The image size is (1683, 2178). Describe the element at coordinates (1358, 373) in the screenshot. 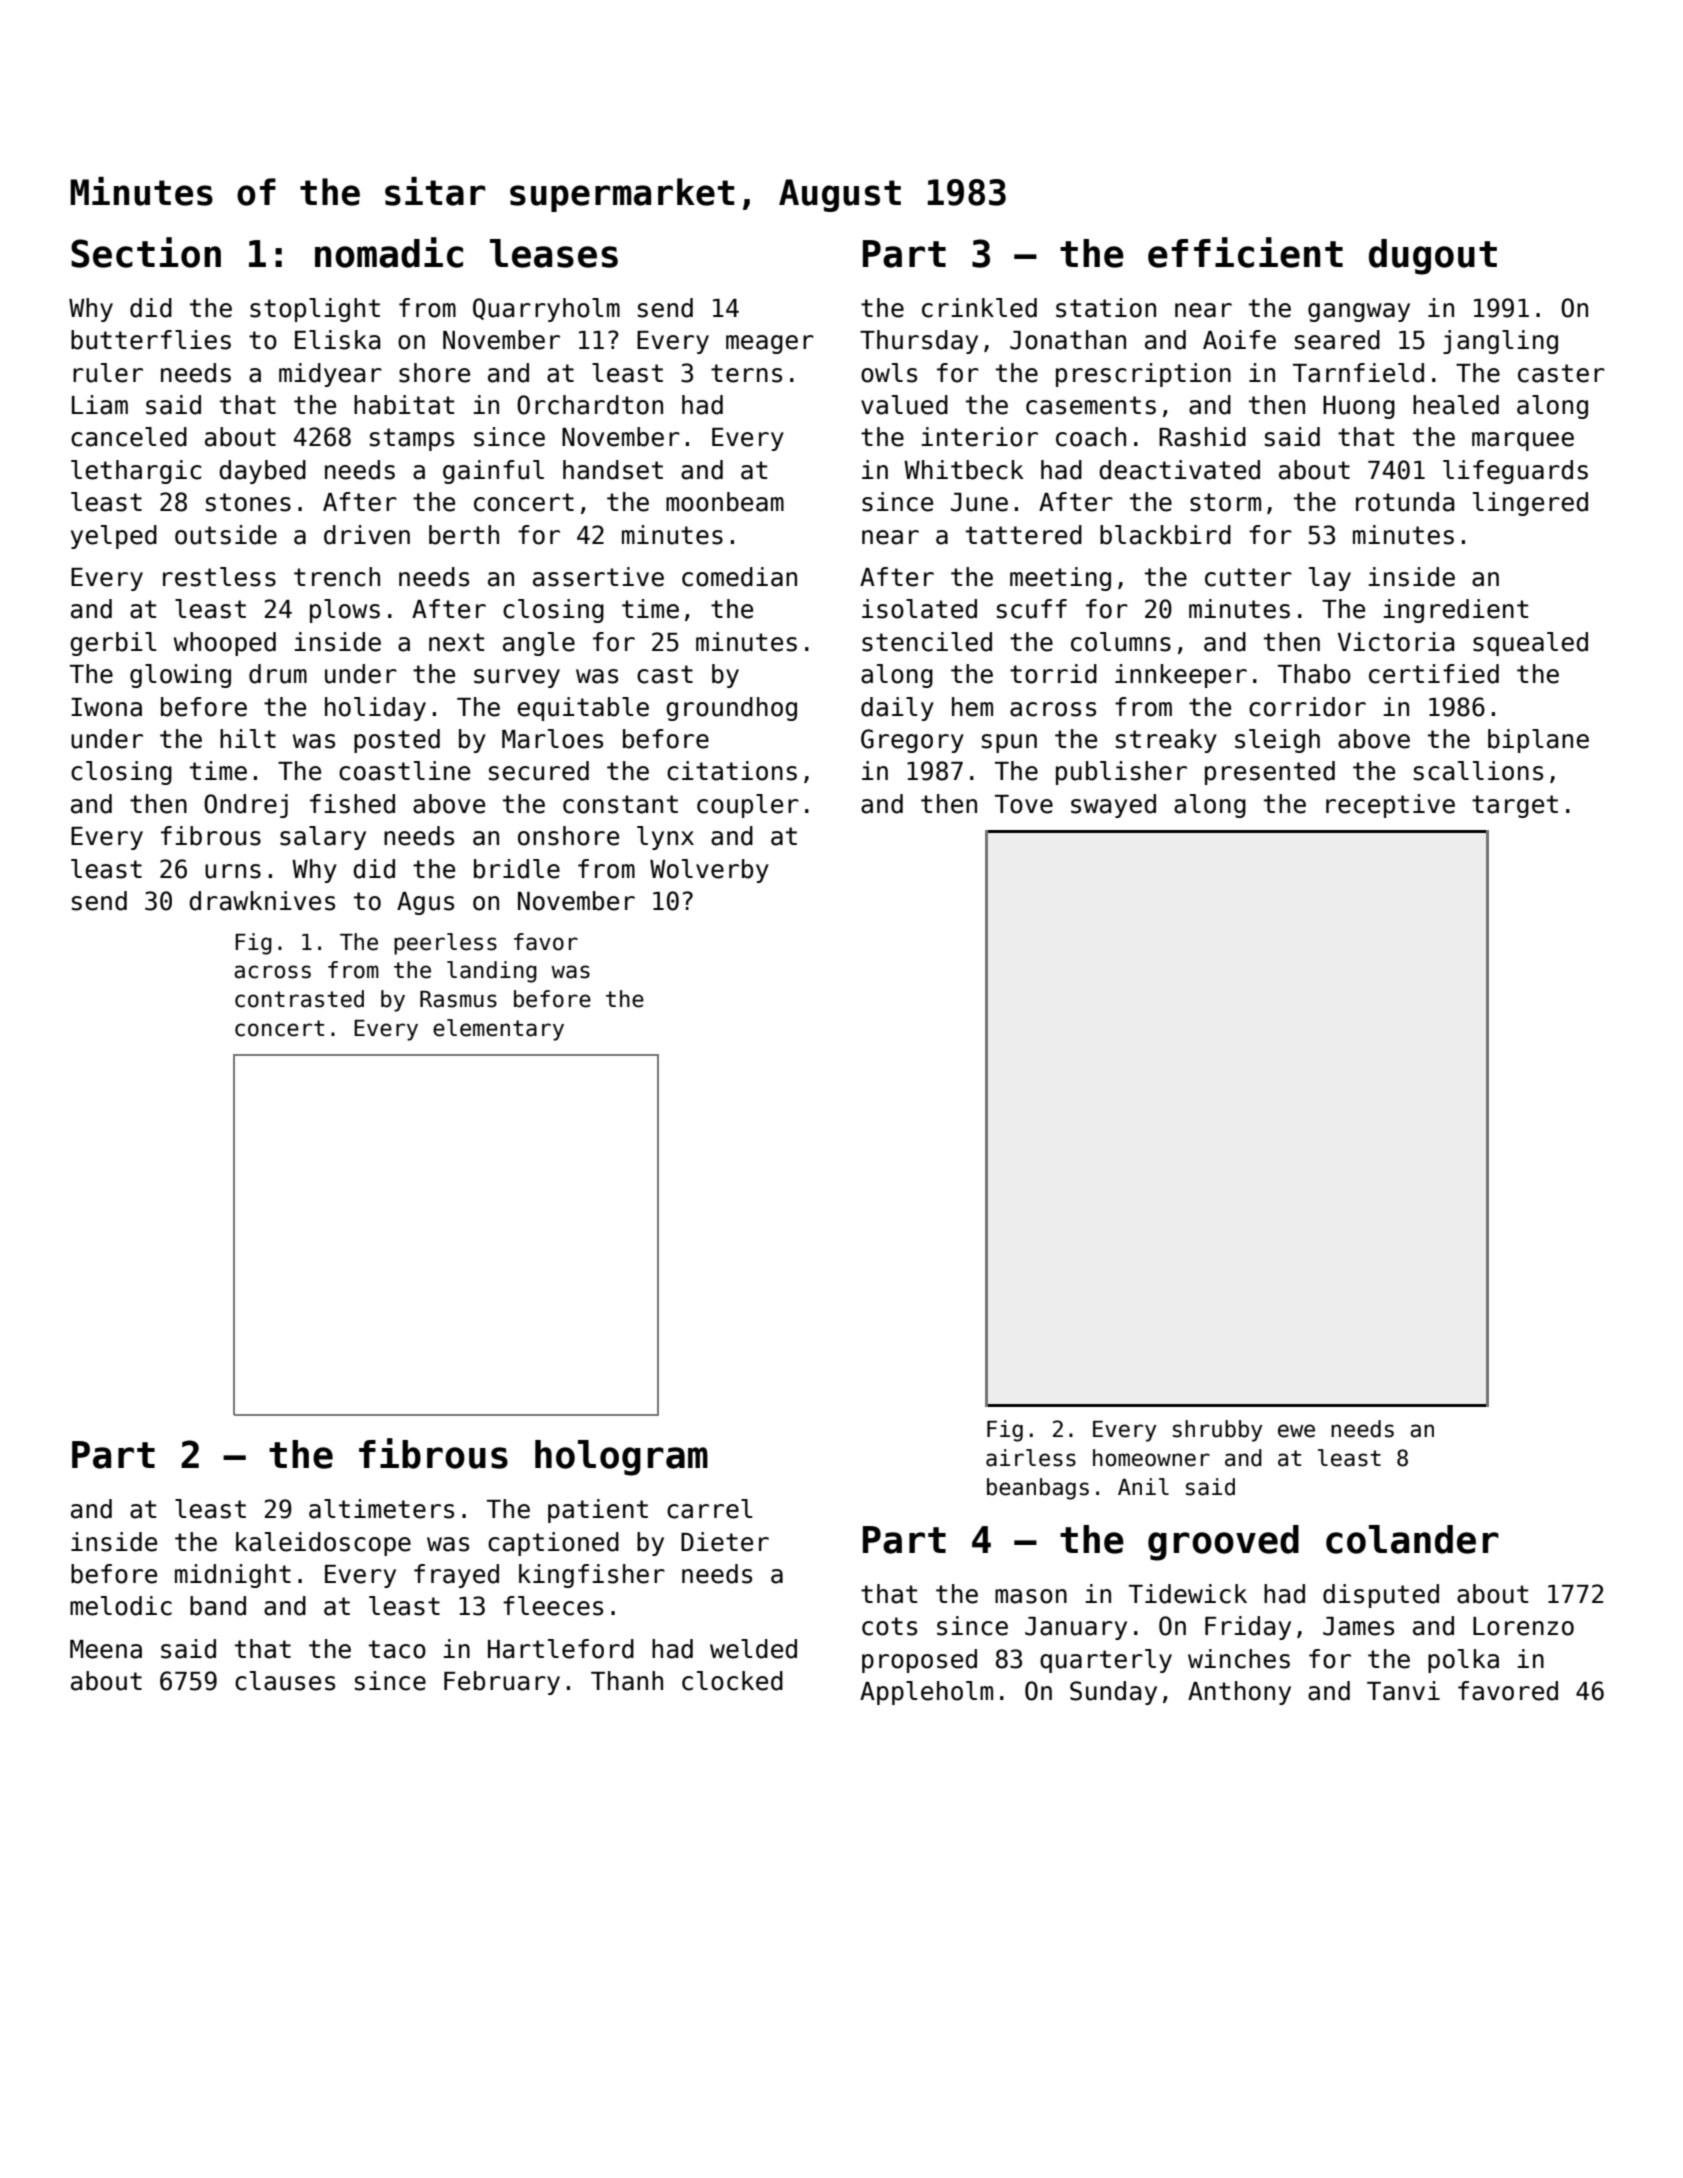

I see `Tarnfield` at that location.
